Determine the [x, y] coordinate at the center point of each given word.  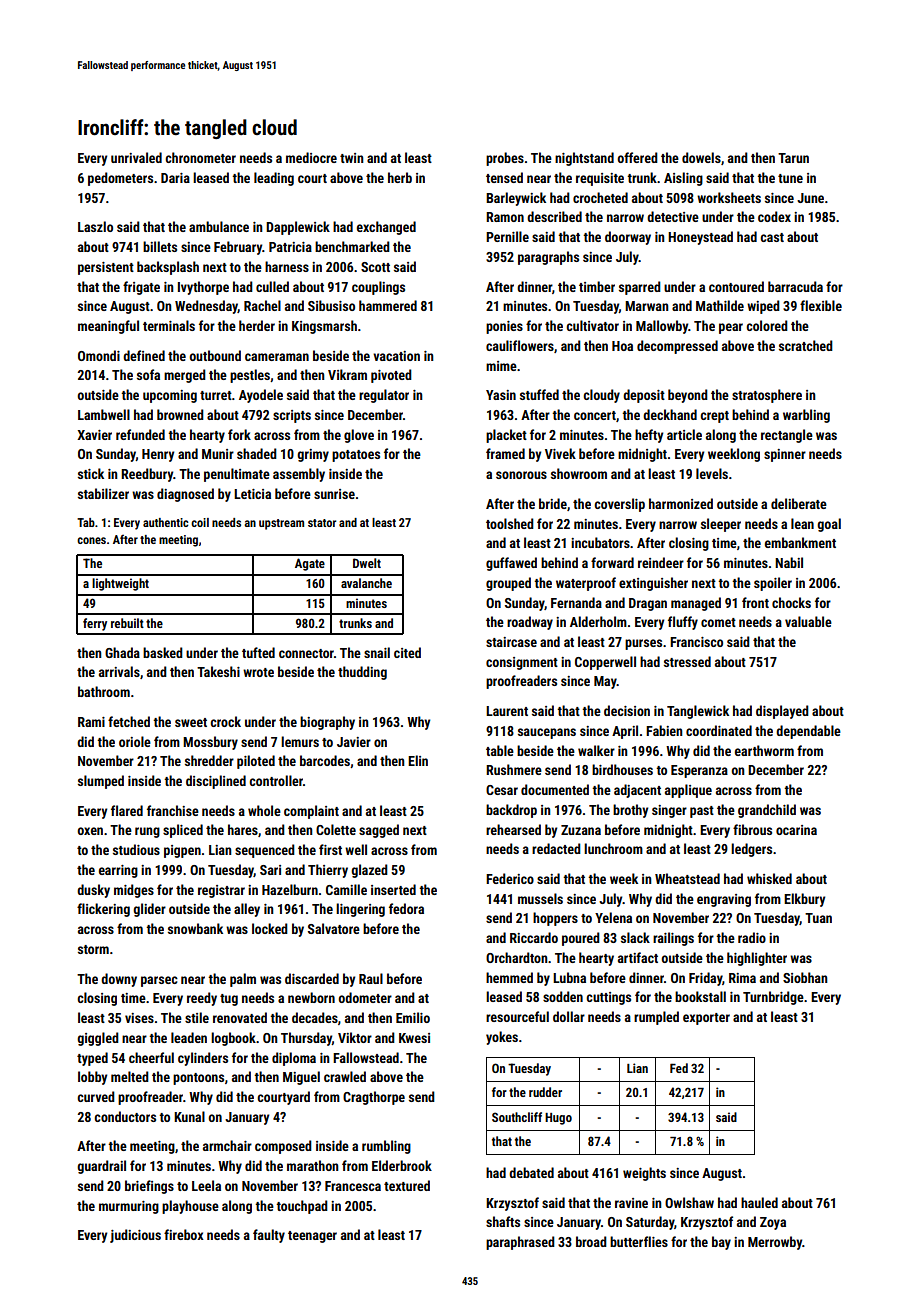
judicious [135, 1236]
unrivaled [136, 157]
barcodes [325, 760]
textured [407, 1185]
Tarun [793, 158]
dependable [808, 732]
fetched [129, 721]
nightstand [584, 159]
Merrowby [775, 1243]
